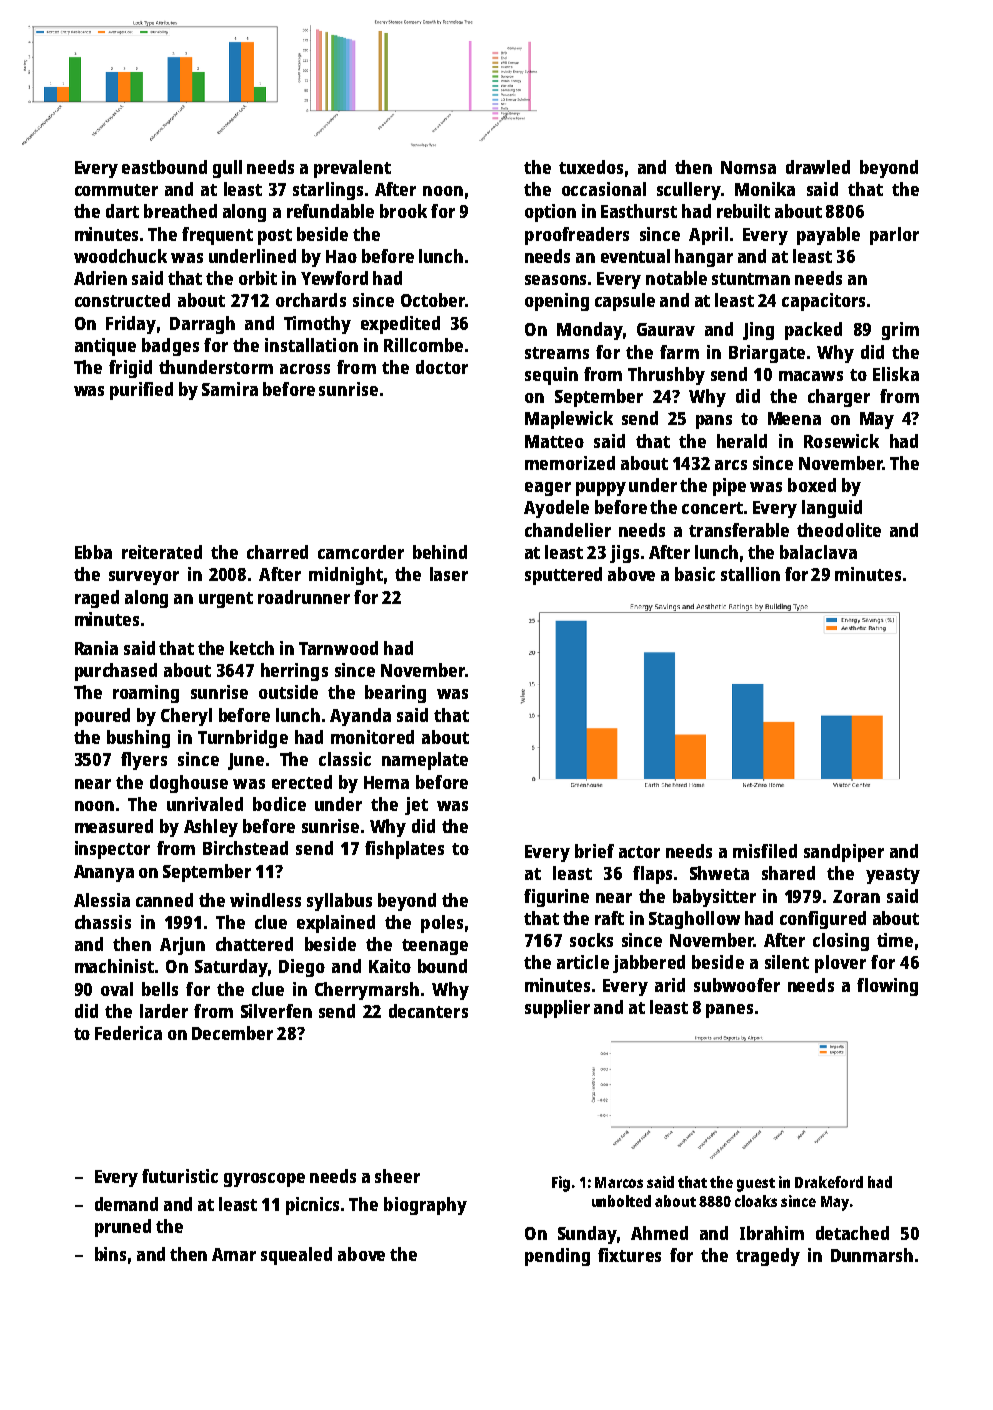 The width and height of the image is (993, 1410). I want to click on arcs, so click(731, 465).
